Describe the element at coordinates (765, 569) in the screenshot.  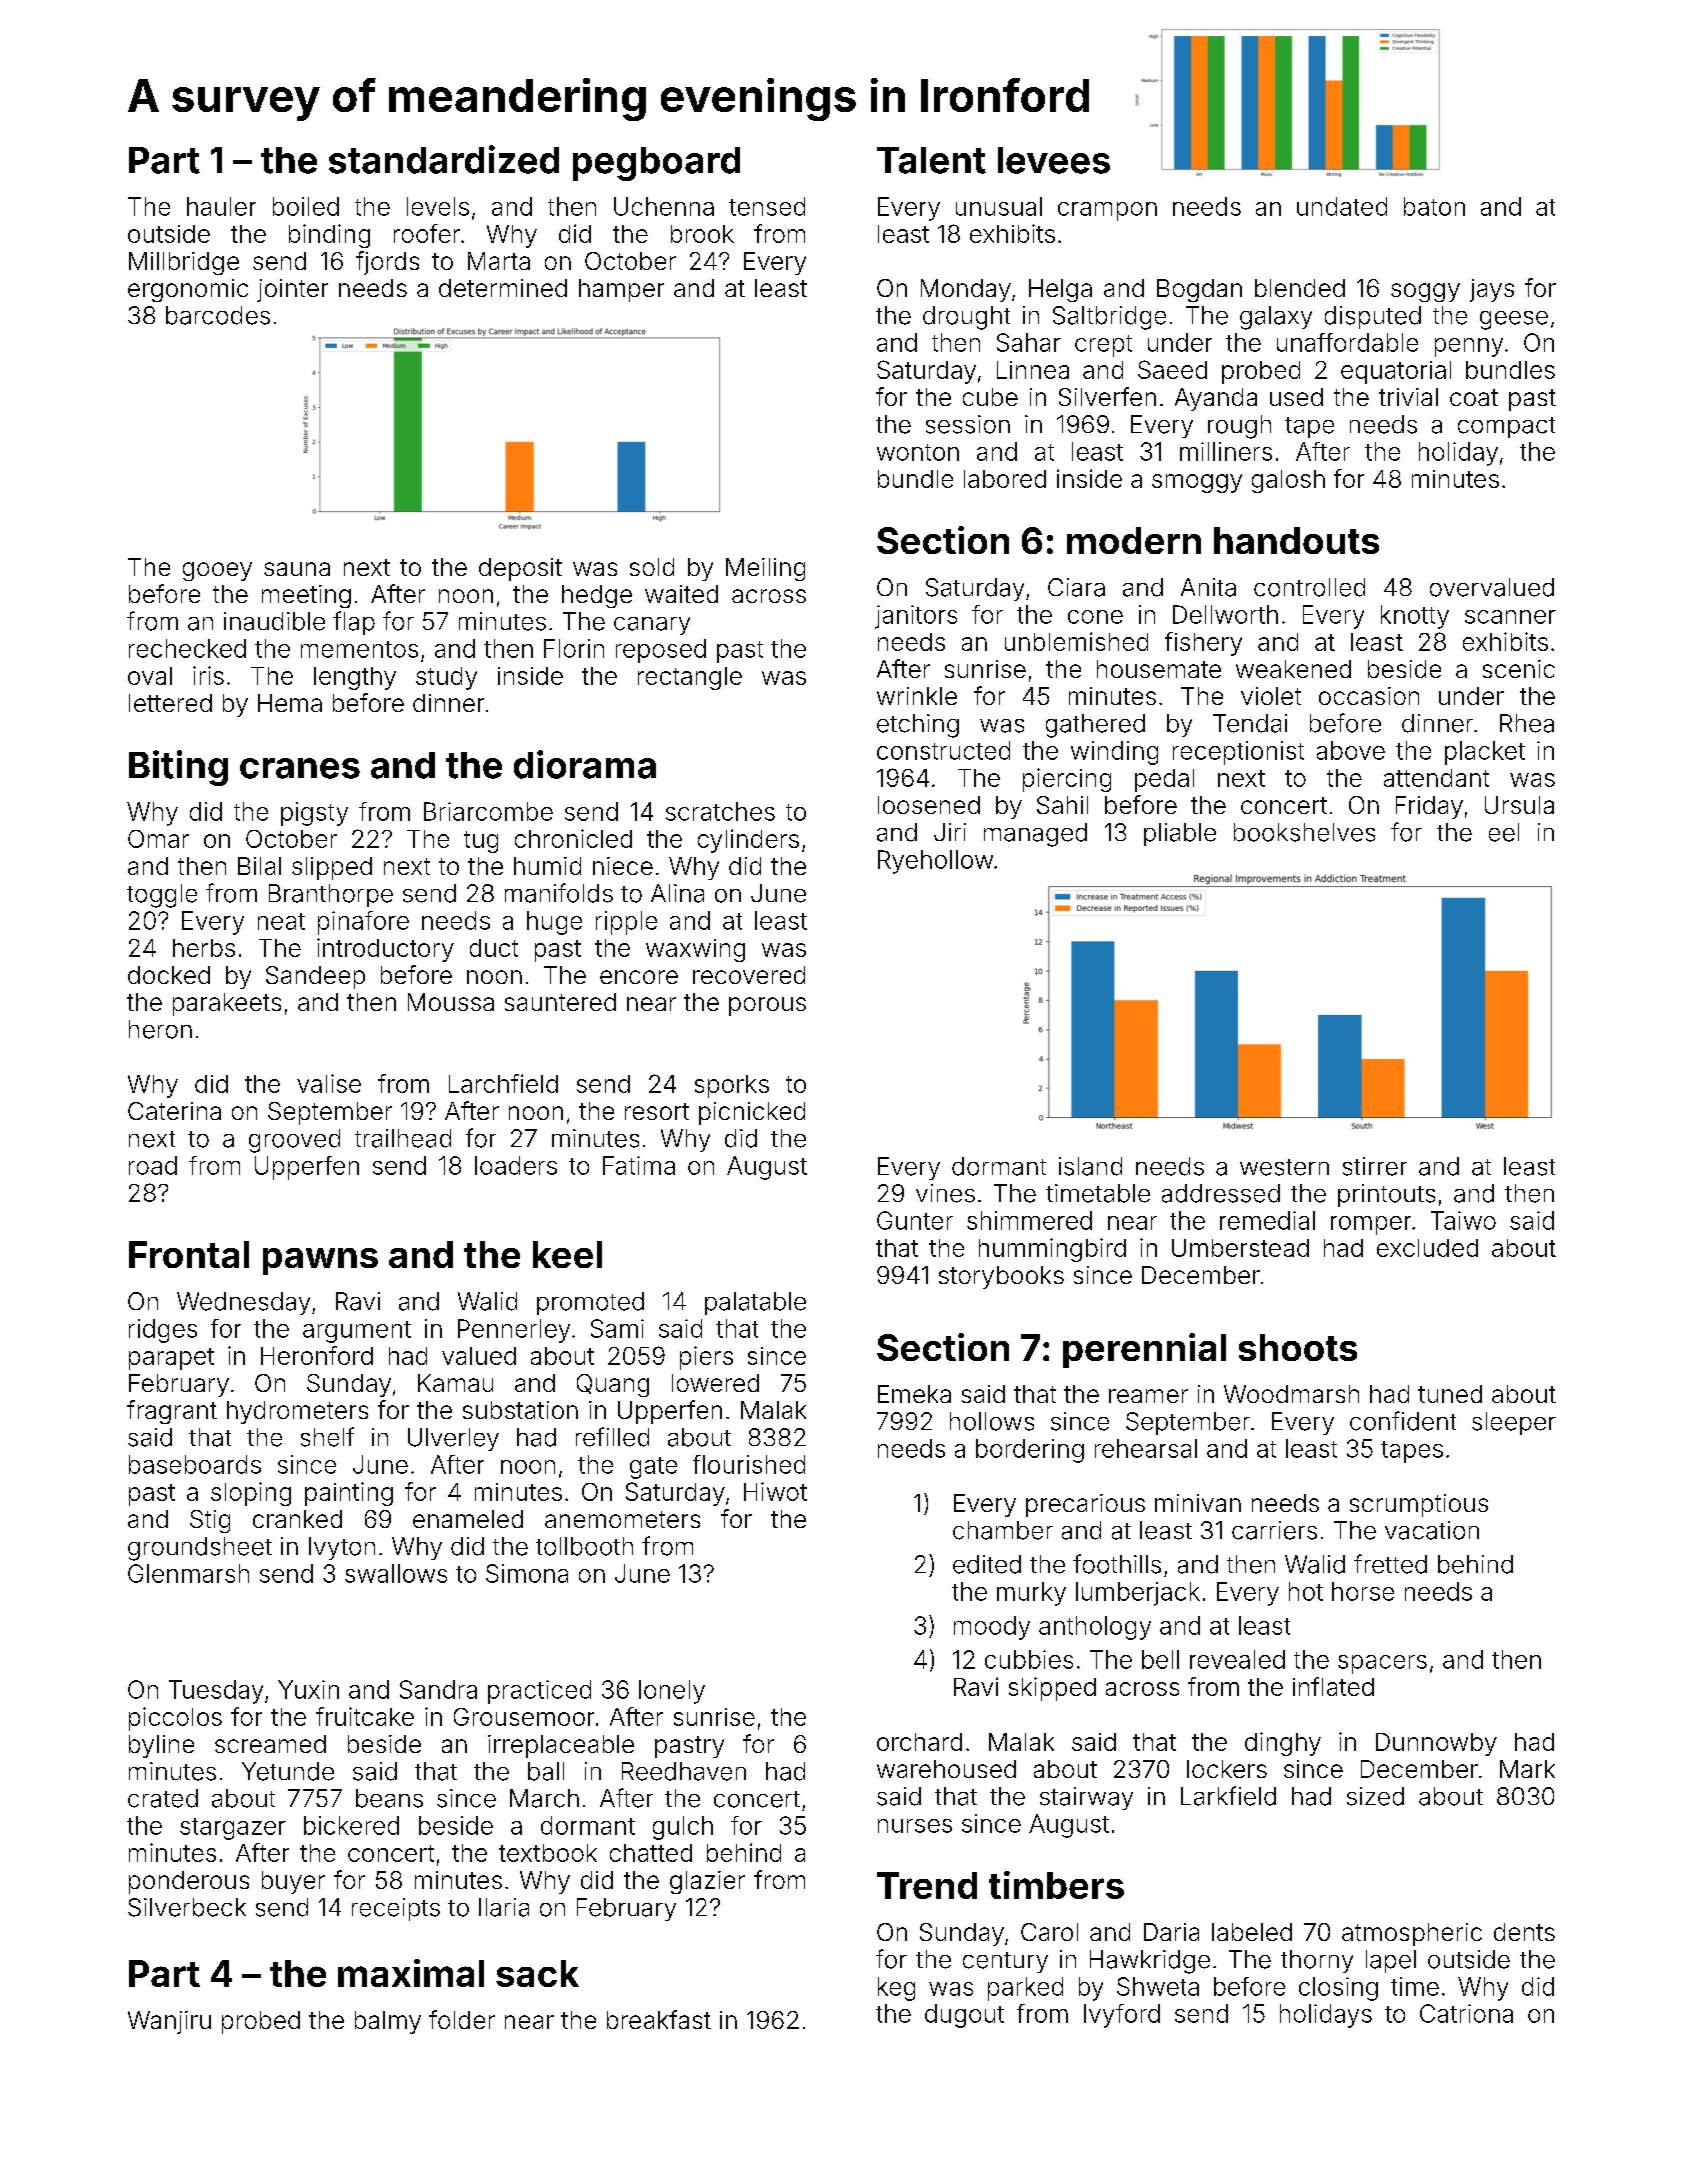
I see `Meiling` at that location.
